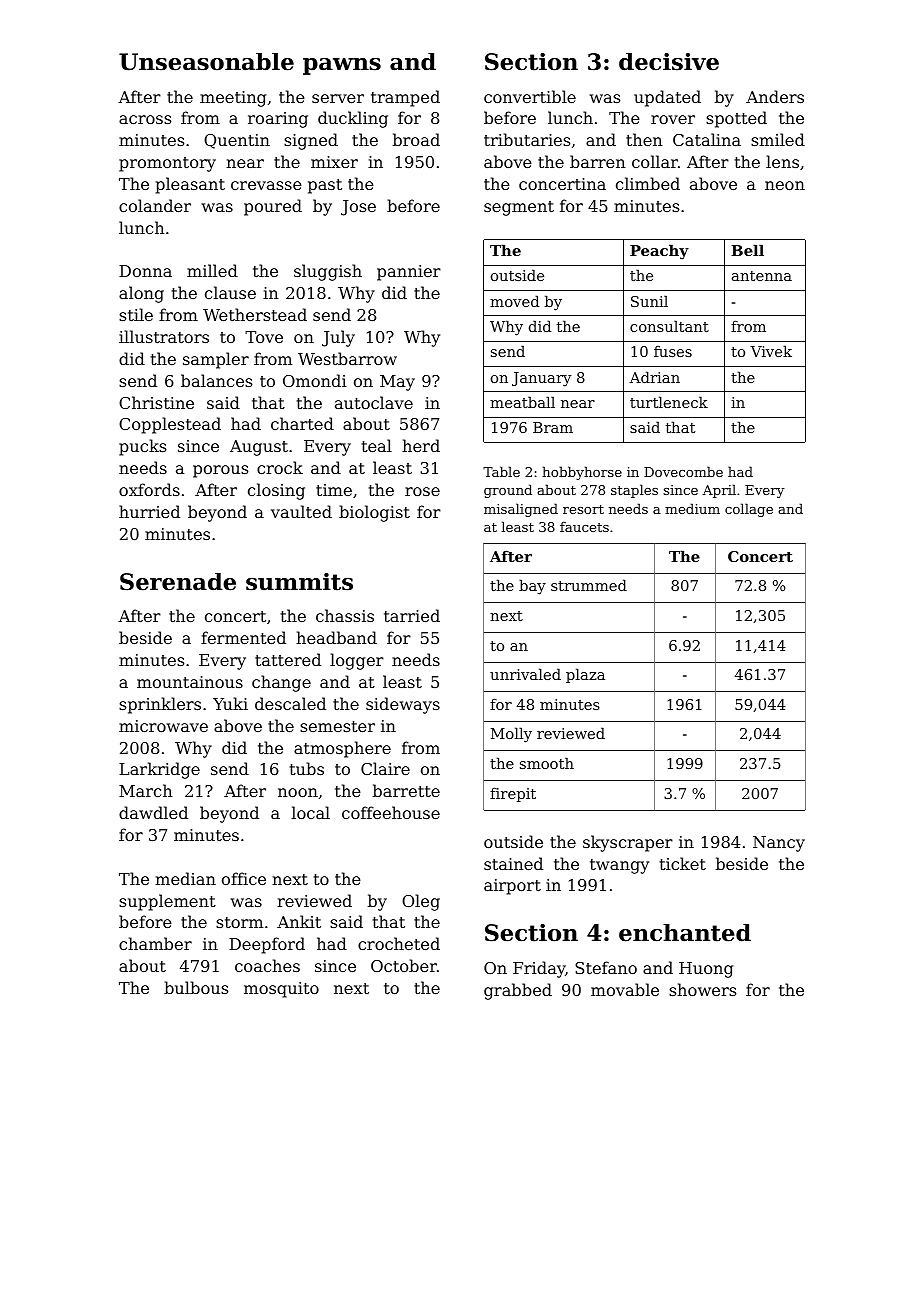 The width and height of the screenshot is (924, 1308). I want to click on turtleneck, so click(669, 402).
